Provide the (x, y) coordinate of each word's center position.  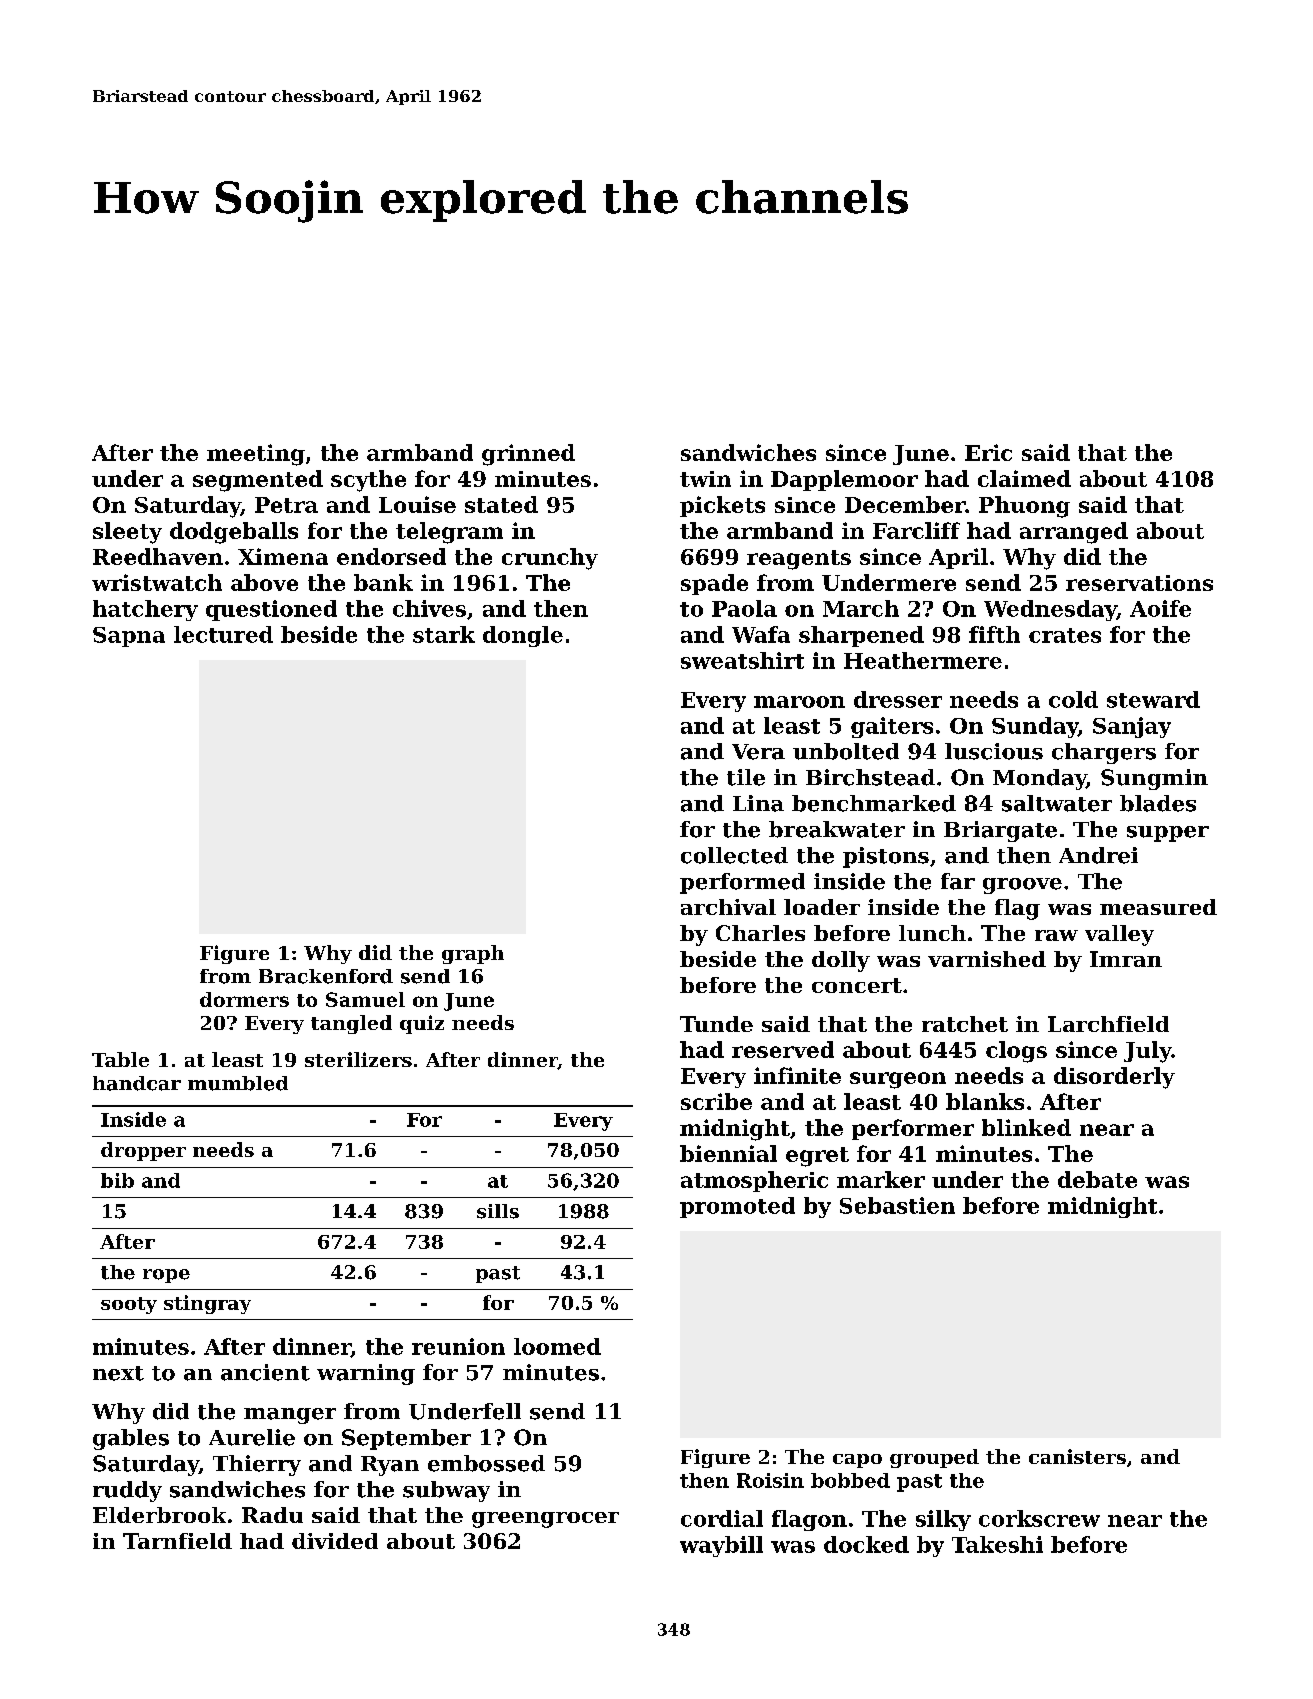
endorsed (391, 556)
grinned (528, 455)
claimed (1024, 478)
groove (1022, 886)
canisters (1077, 1456)
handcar (137, 1083)
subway (446, 1491)
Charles (760, 933)
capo (857, 1461)
